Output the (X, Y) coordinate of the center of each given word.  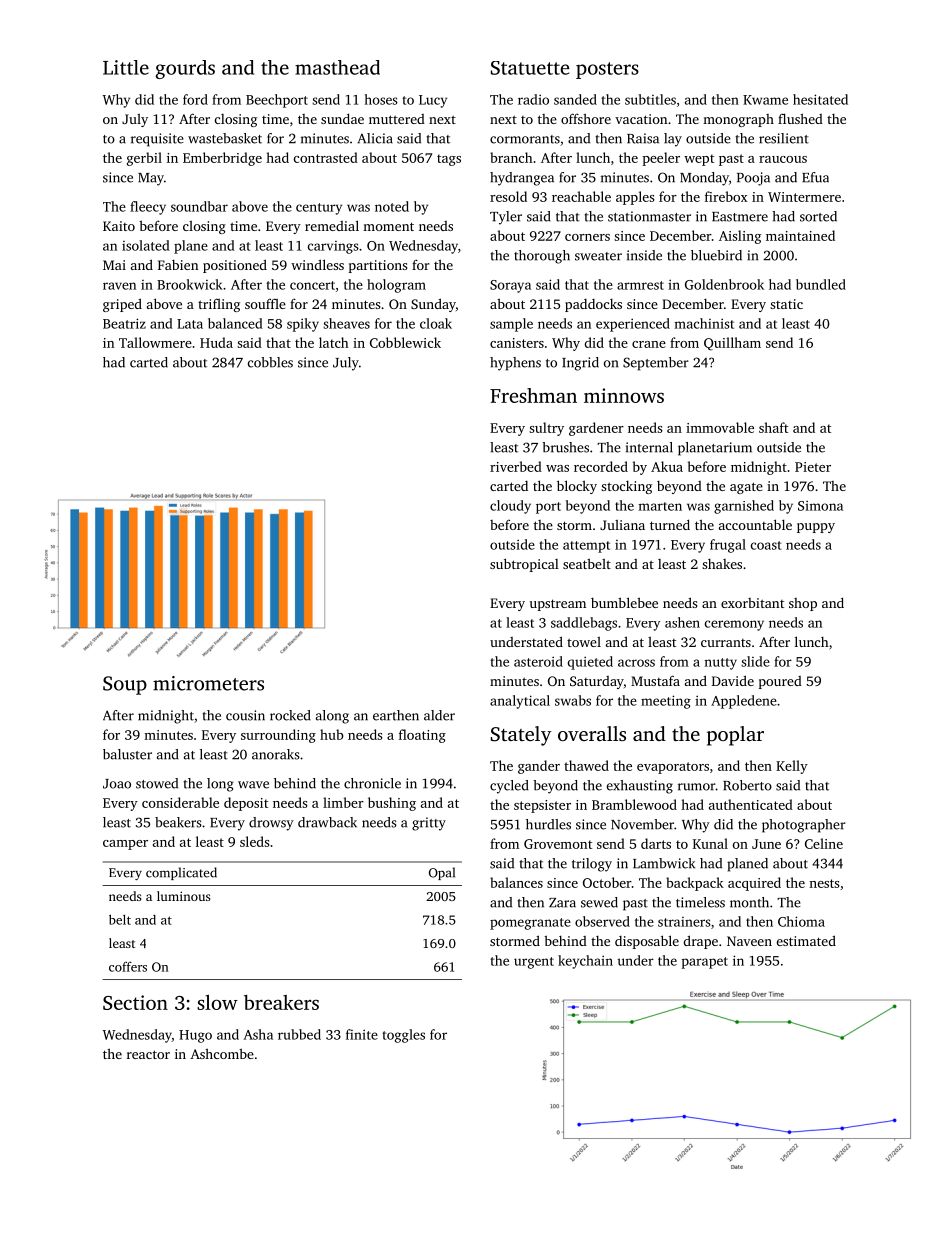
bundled (821, 284)
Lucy (433, 101)
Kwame (765, 100)
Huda (216, 342)
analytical (520, 702)
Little (126, 67)
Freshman (533, 395)
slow (217, 1002)
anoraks (276, 754)
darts (656, 843)
